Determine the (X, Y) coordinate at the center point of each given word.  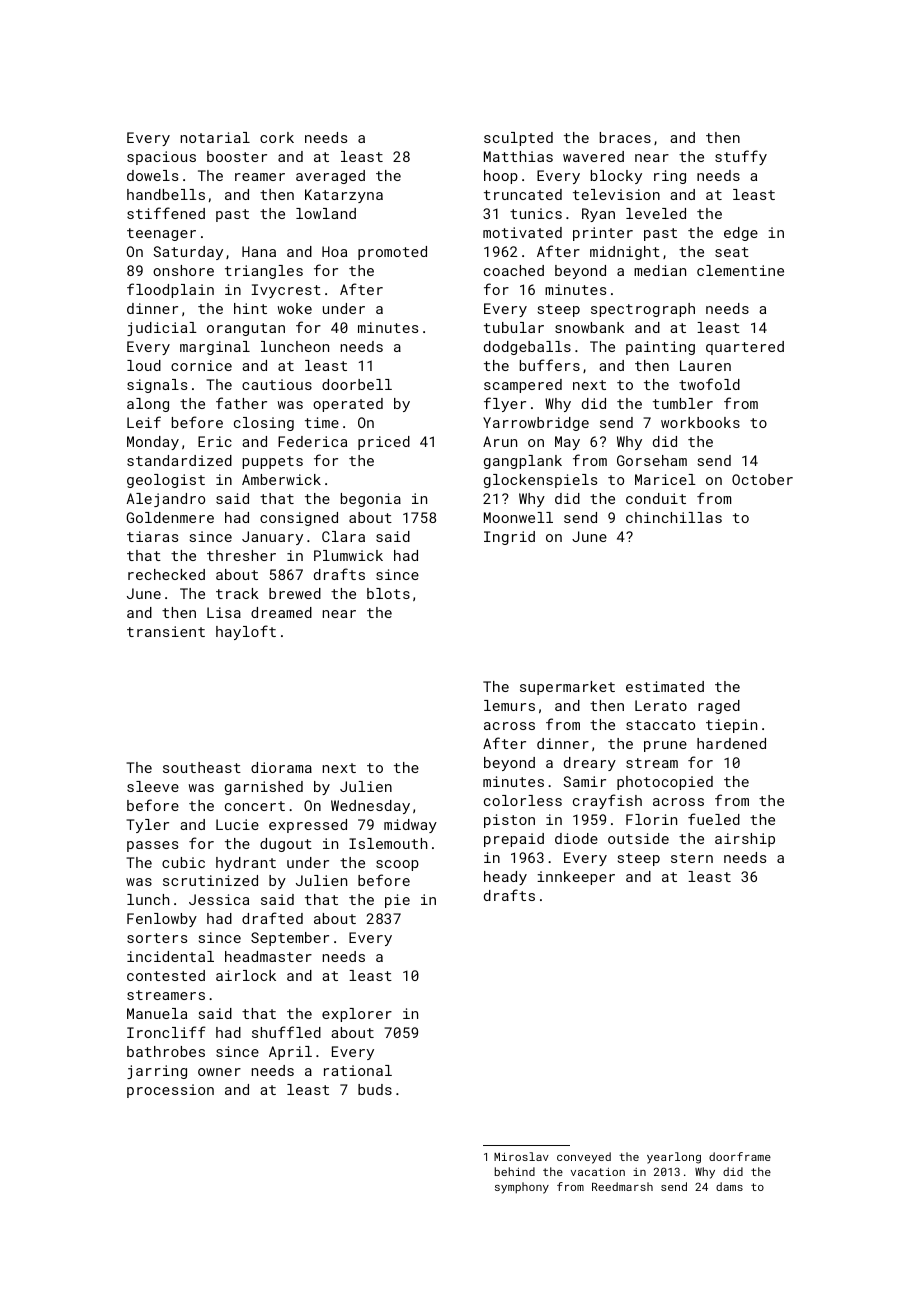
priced (384, 443)
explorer (357, 1015)
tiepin (731, 726)
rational (358, 1070)
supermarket (567, 688)
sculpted (518, 139)
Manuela (157, 1013)
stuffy (741, 157)
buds (375, 1089)
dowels (152, 175)
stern (692, 858)
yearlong (674, 1158)
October (762, 479)
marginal (215, 348)
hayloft (246, 632)
